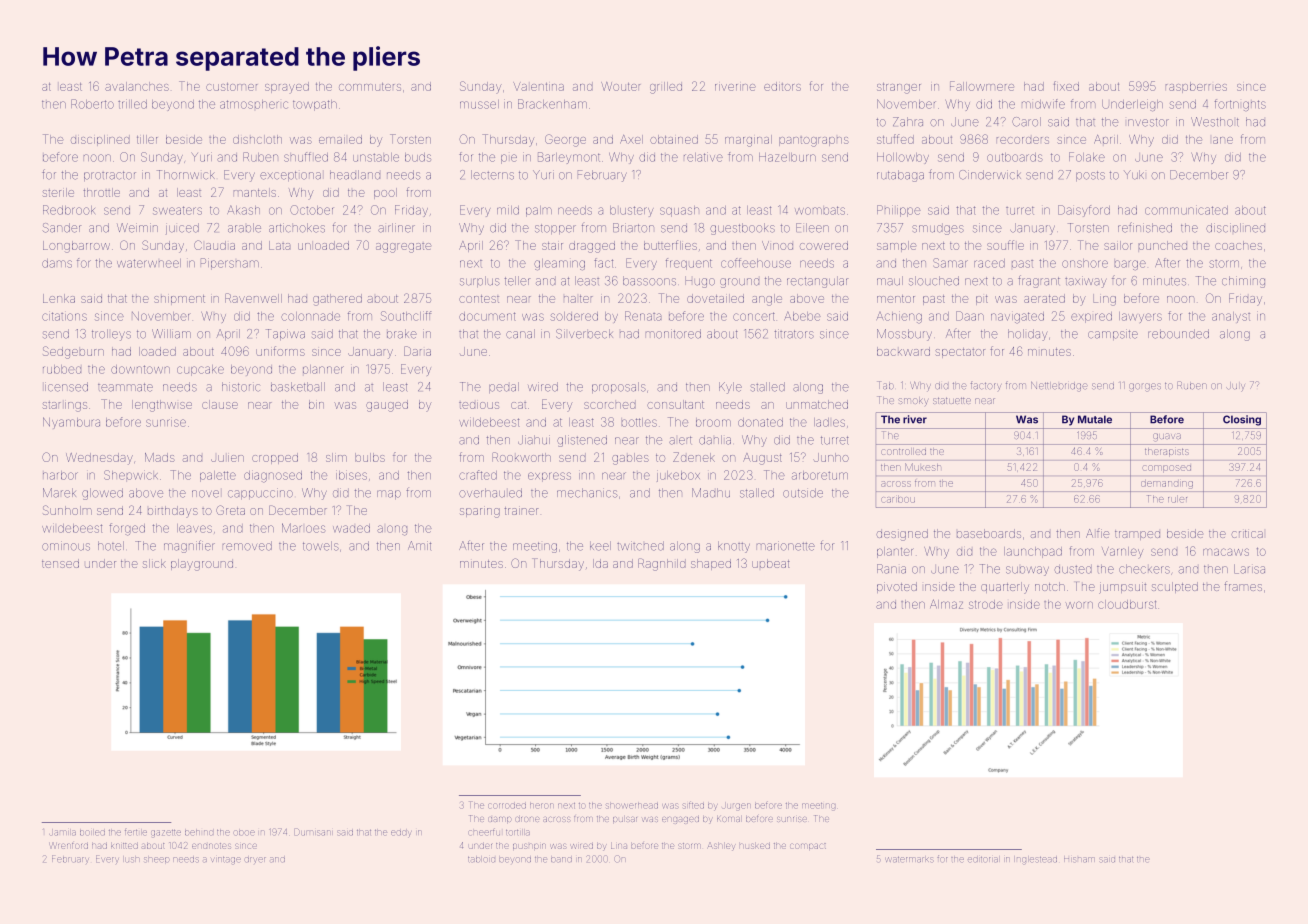  Describe the element at coordinates (162, 406) in the image. I see `lengthwise` at that location.
